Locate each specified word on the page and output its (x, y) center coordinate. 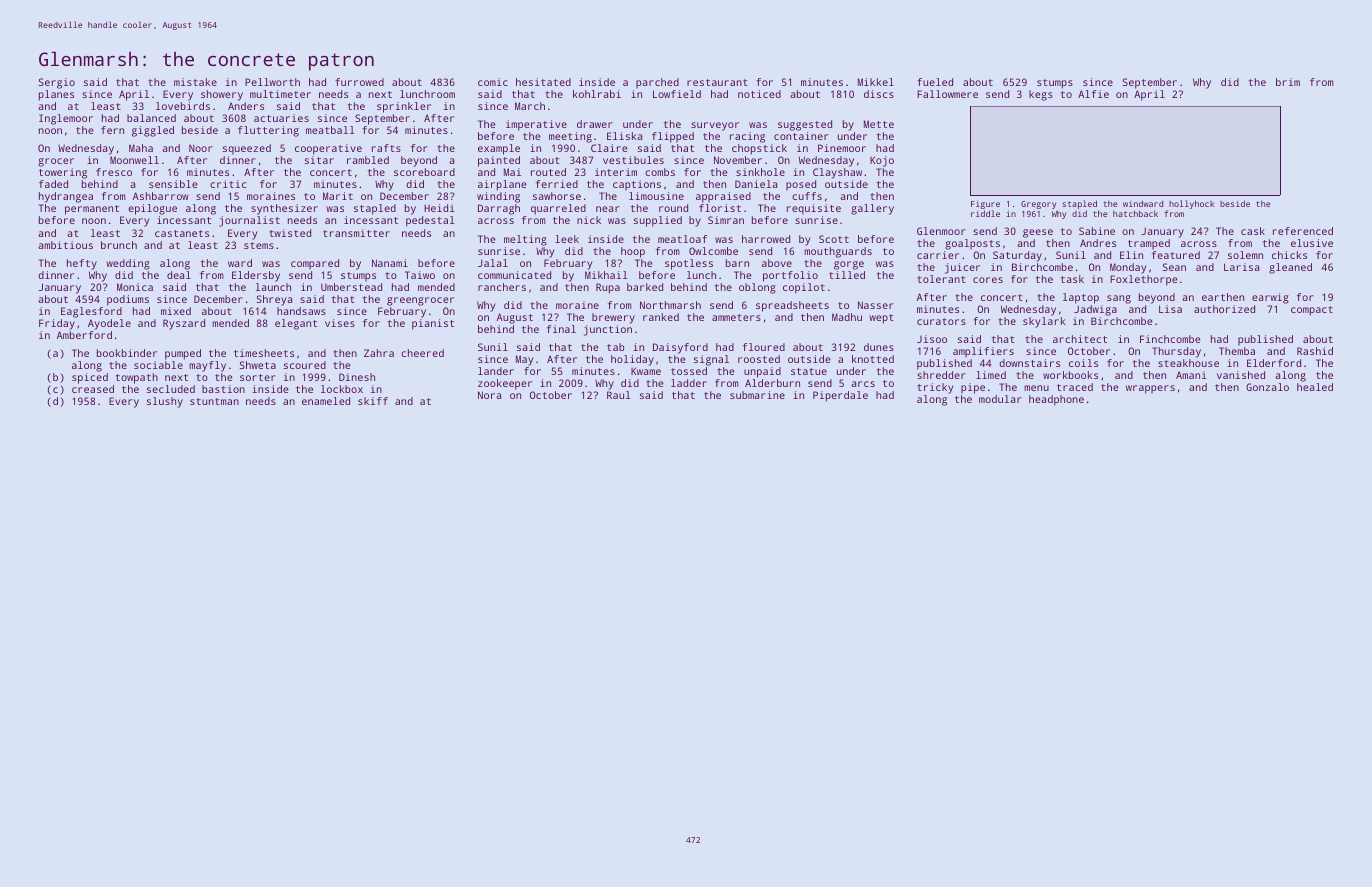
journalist (249, 221)
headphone (1056, 400)
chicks (1289, 255)
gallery (872, 209)
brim (1288, 82)
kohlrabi (597, 94)
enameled (326, 401)
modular (1000, 399)
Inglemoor (66, 119)
